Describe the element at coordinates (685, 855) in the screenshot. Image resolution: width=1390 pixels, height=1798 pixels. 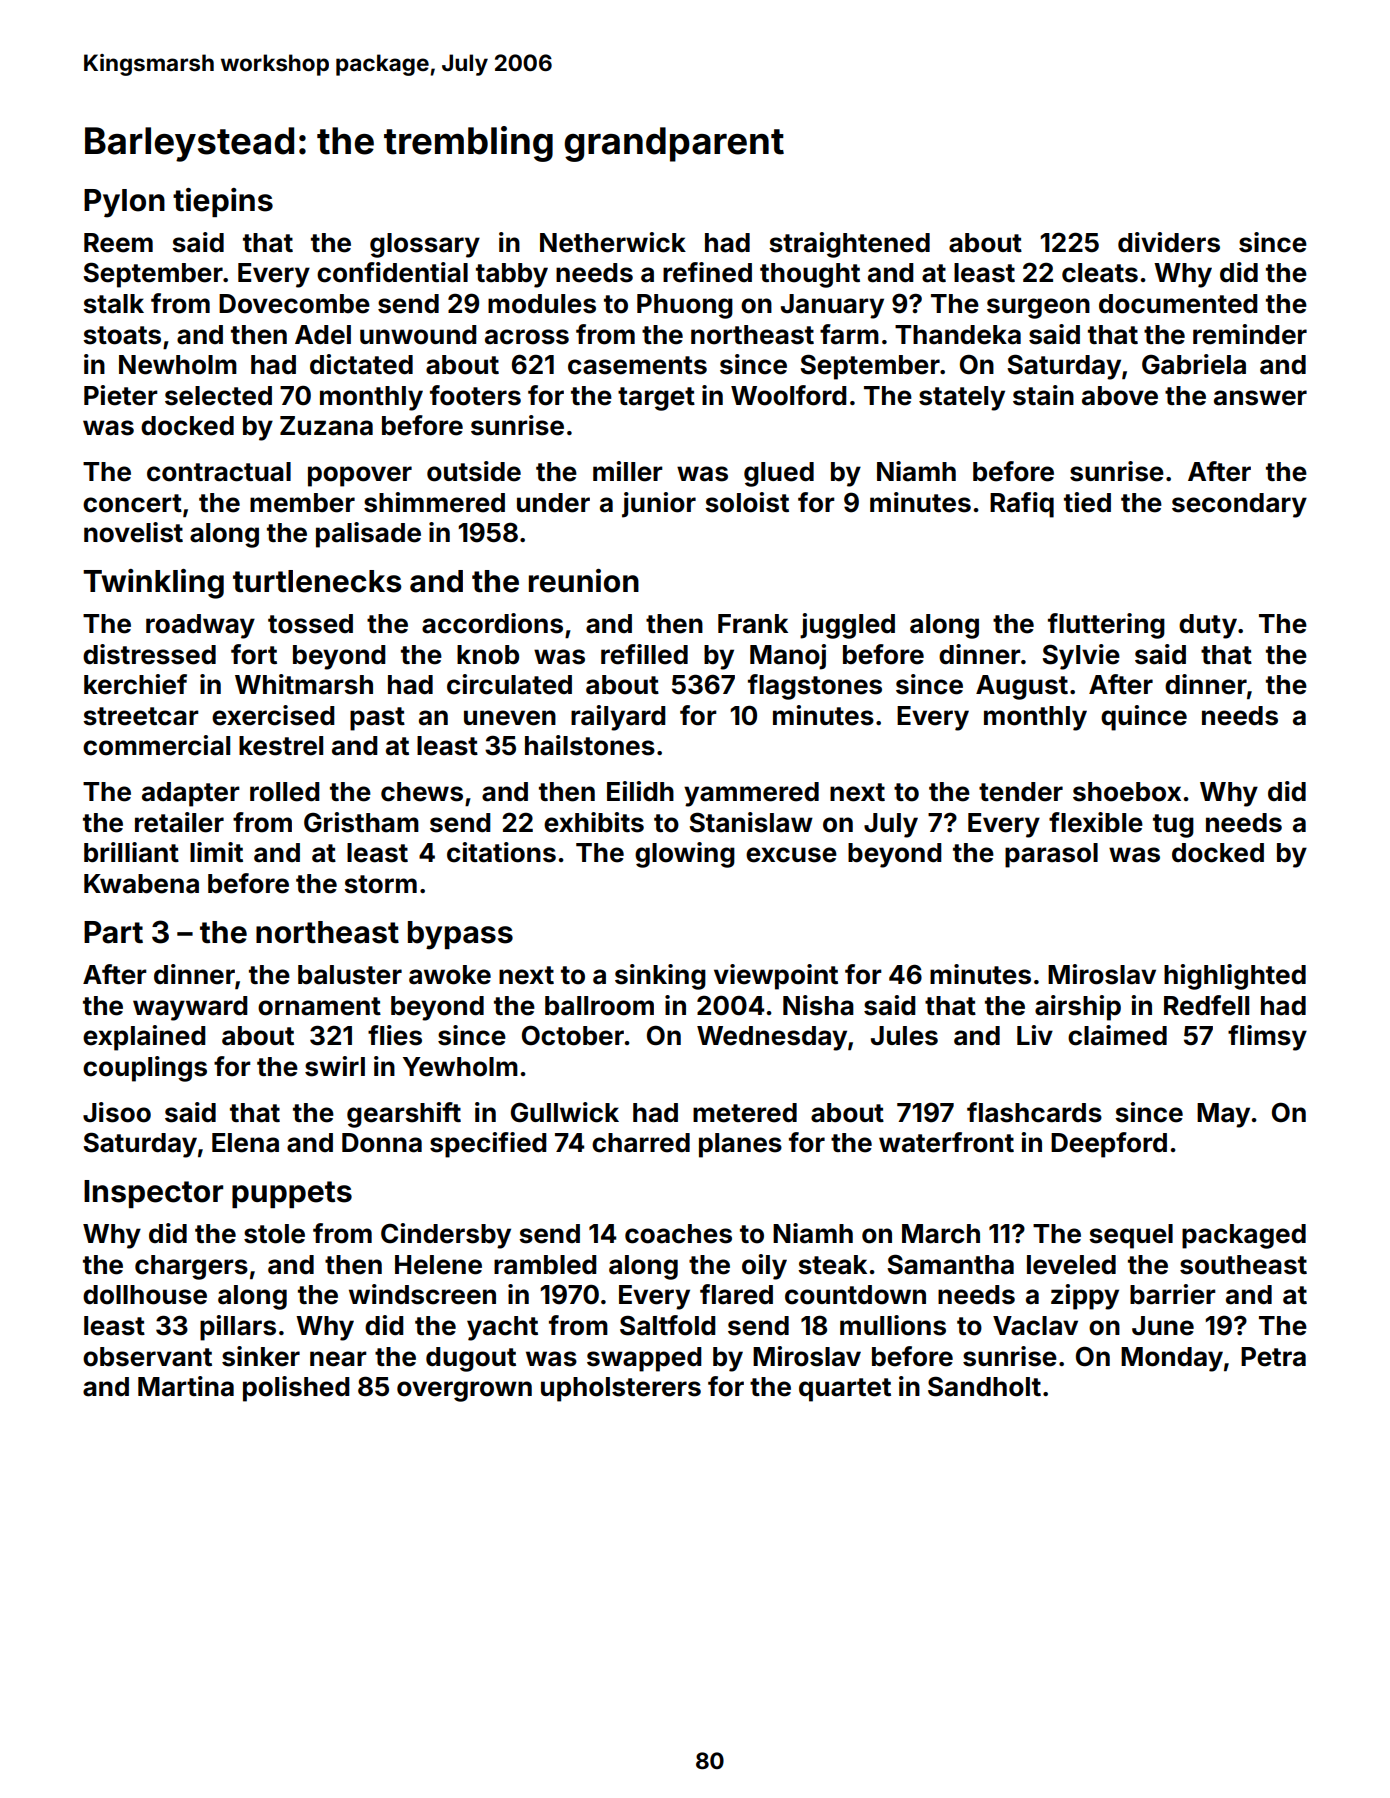
I see `glowing` at that location.
